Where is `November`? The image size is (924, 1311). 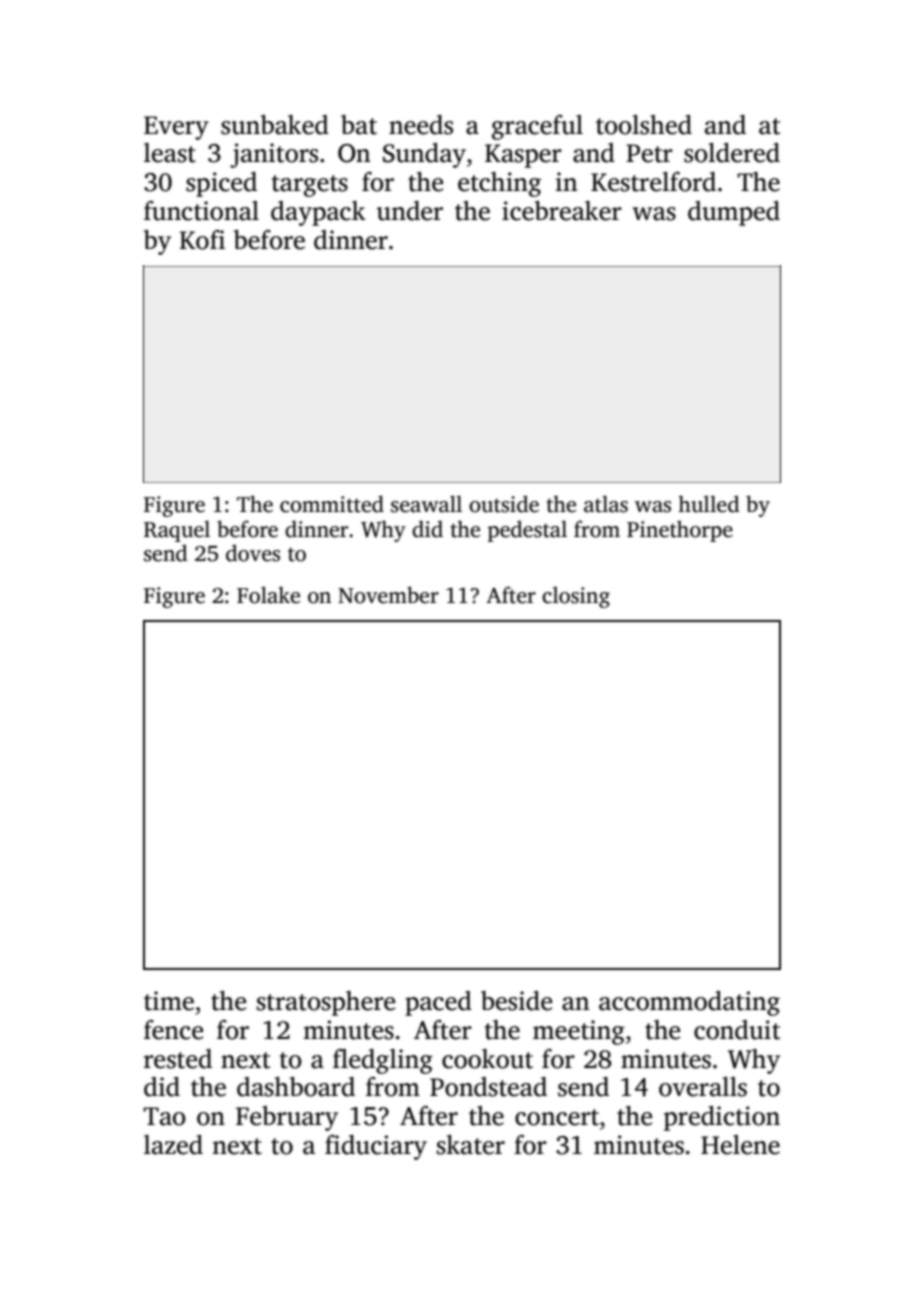
November is located at coordinates (388, 595).
